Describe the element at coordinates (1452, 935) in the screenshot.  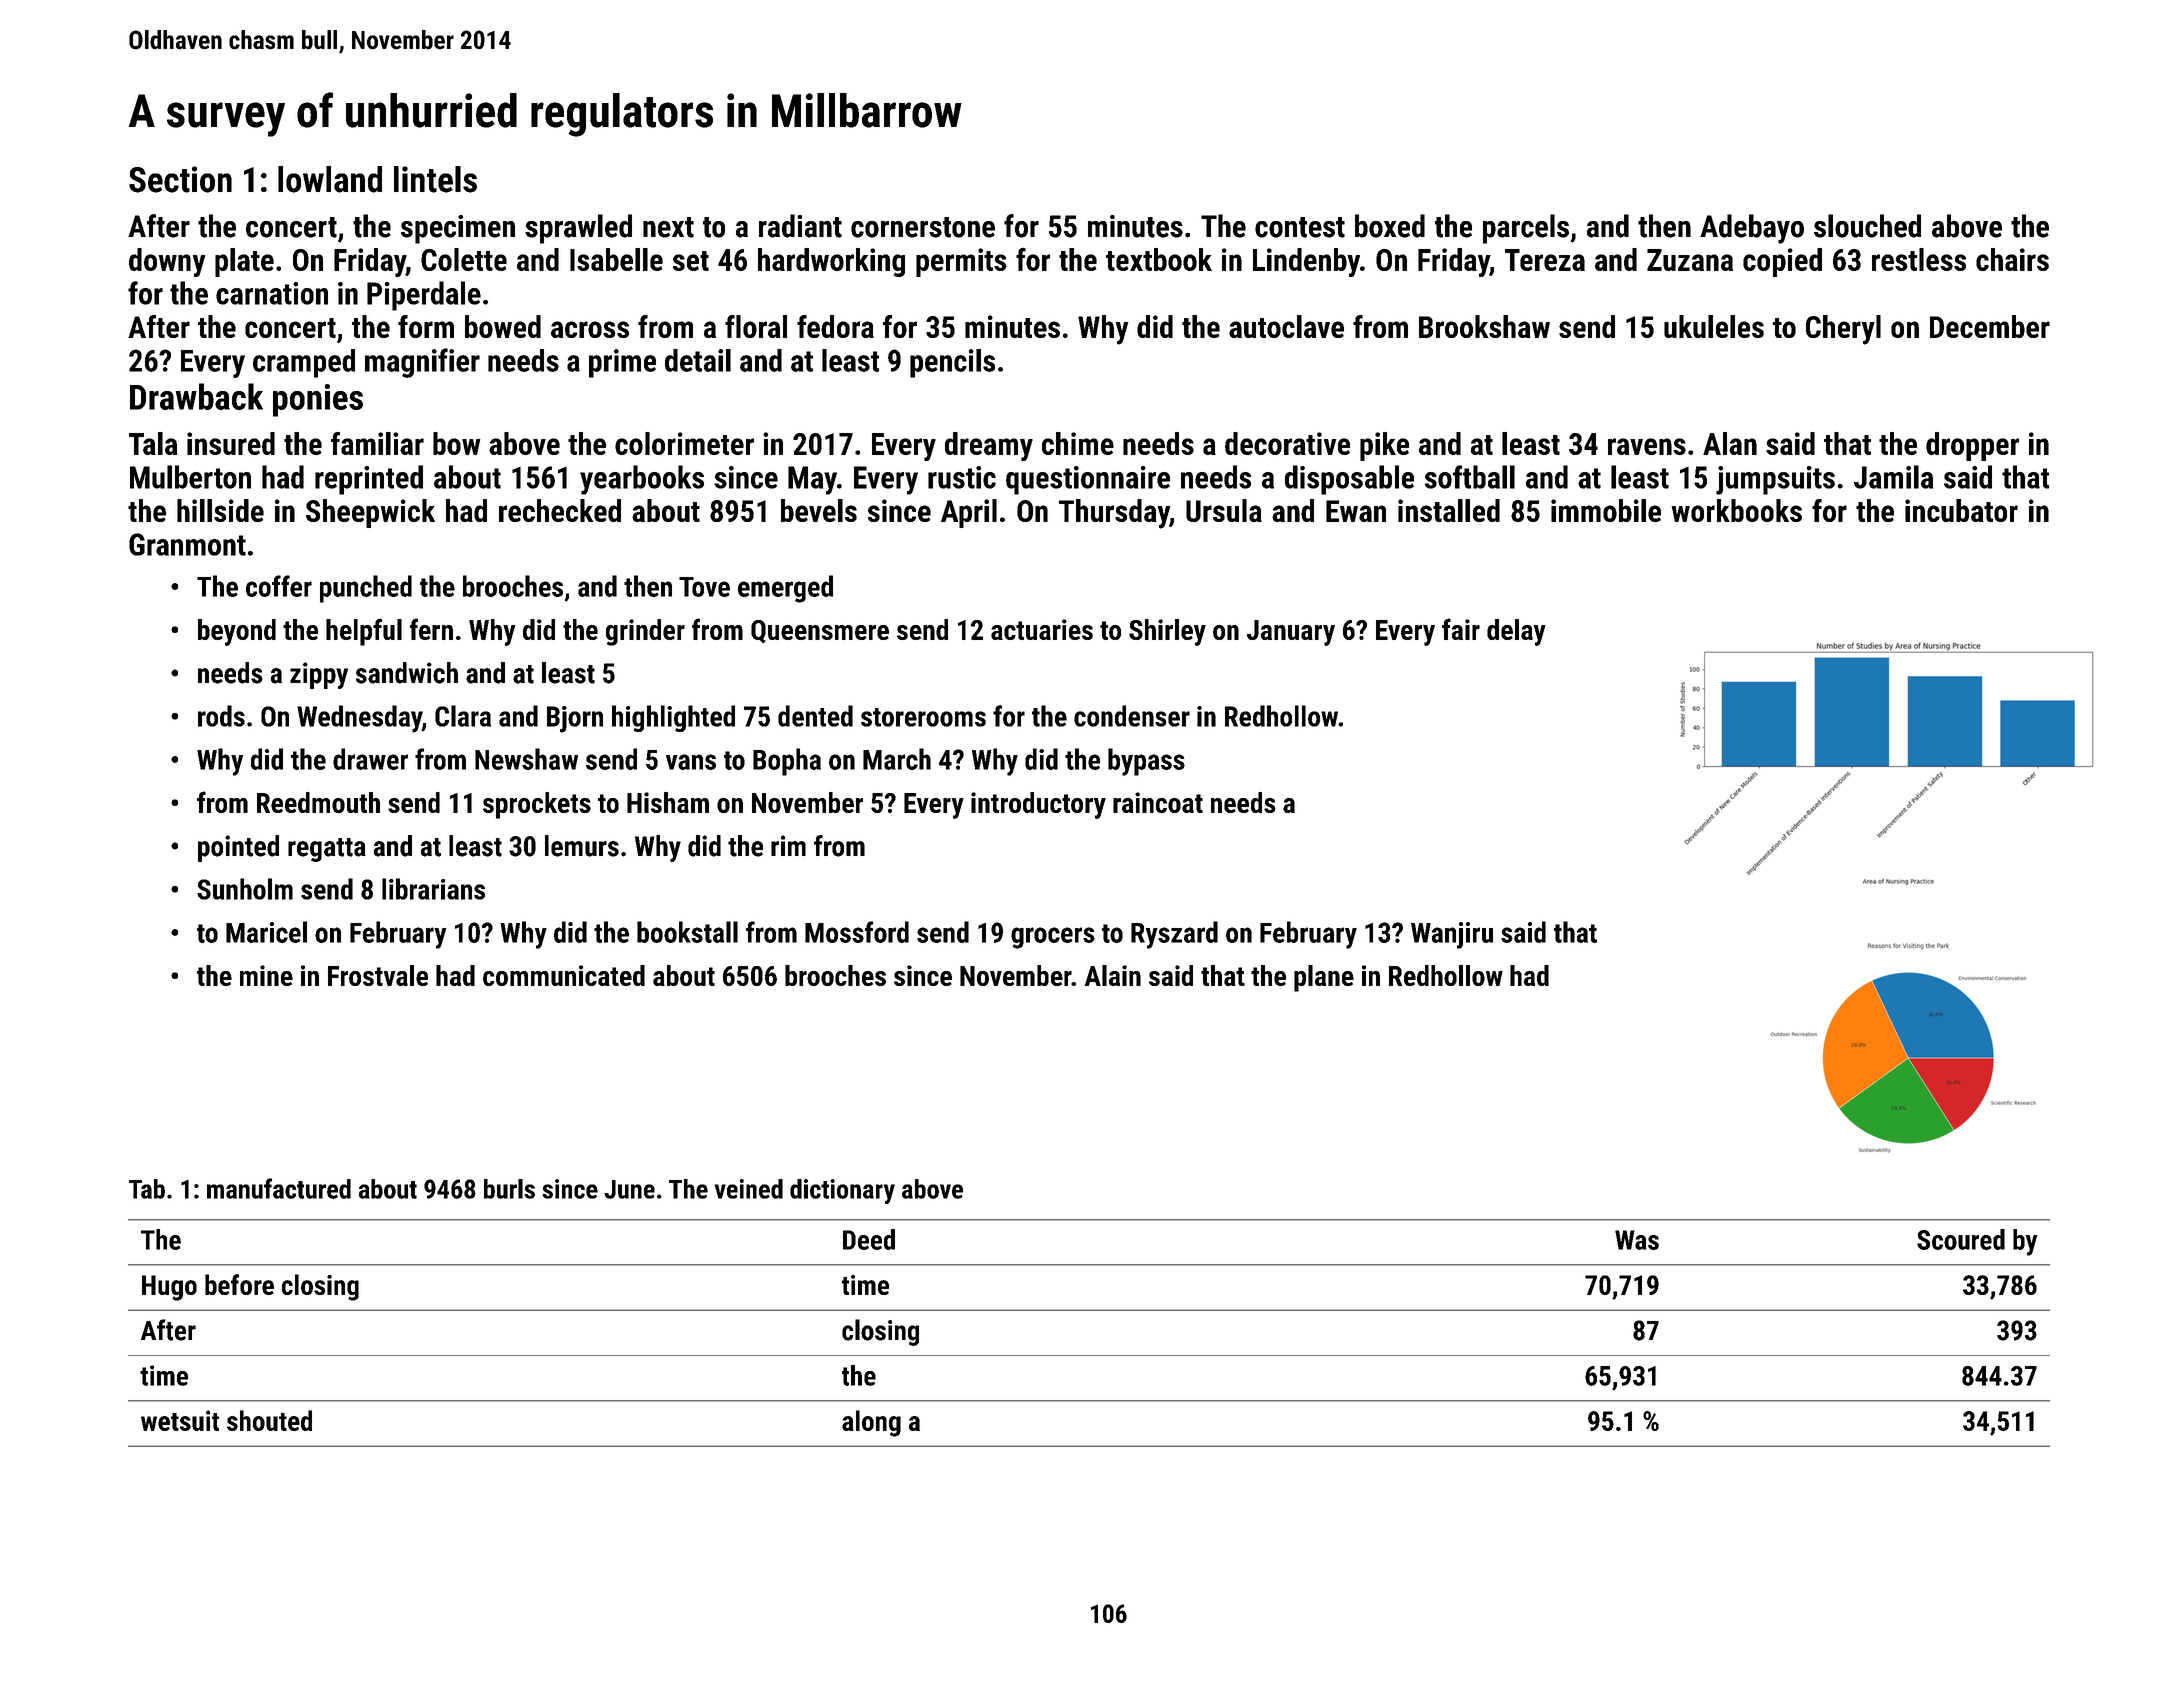
I see `Wanjiru` at that location.
